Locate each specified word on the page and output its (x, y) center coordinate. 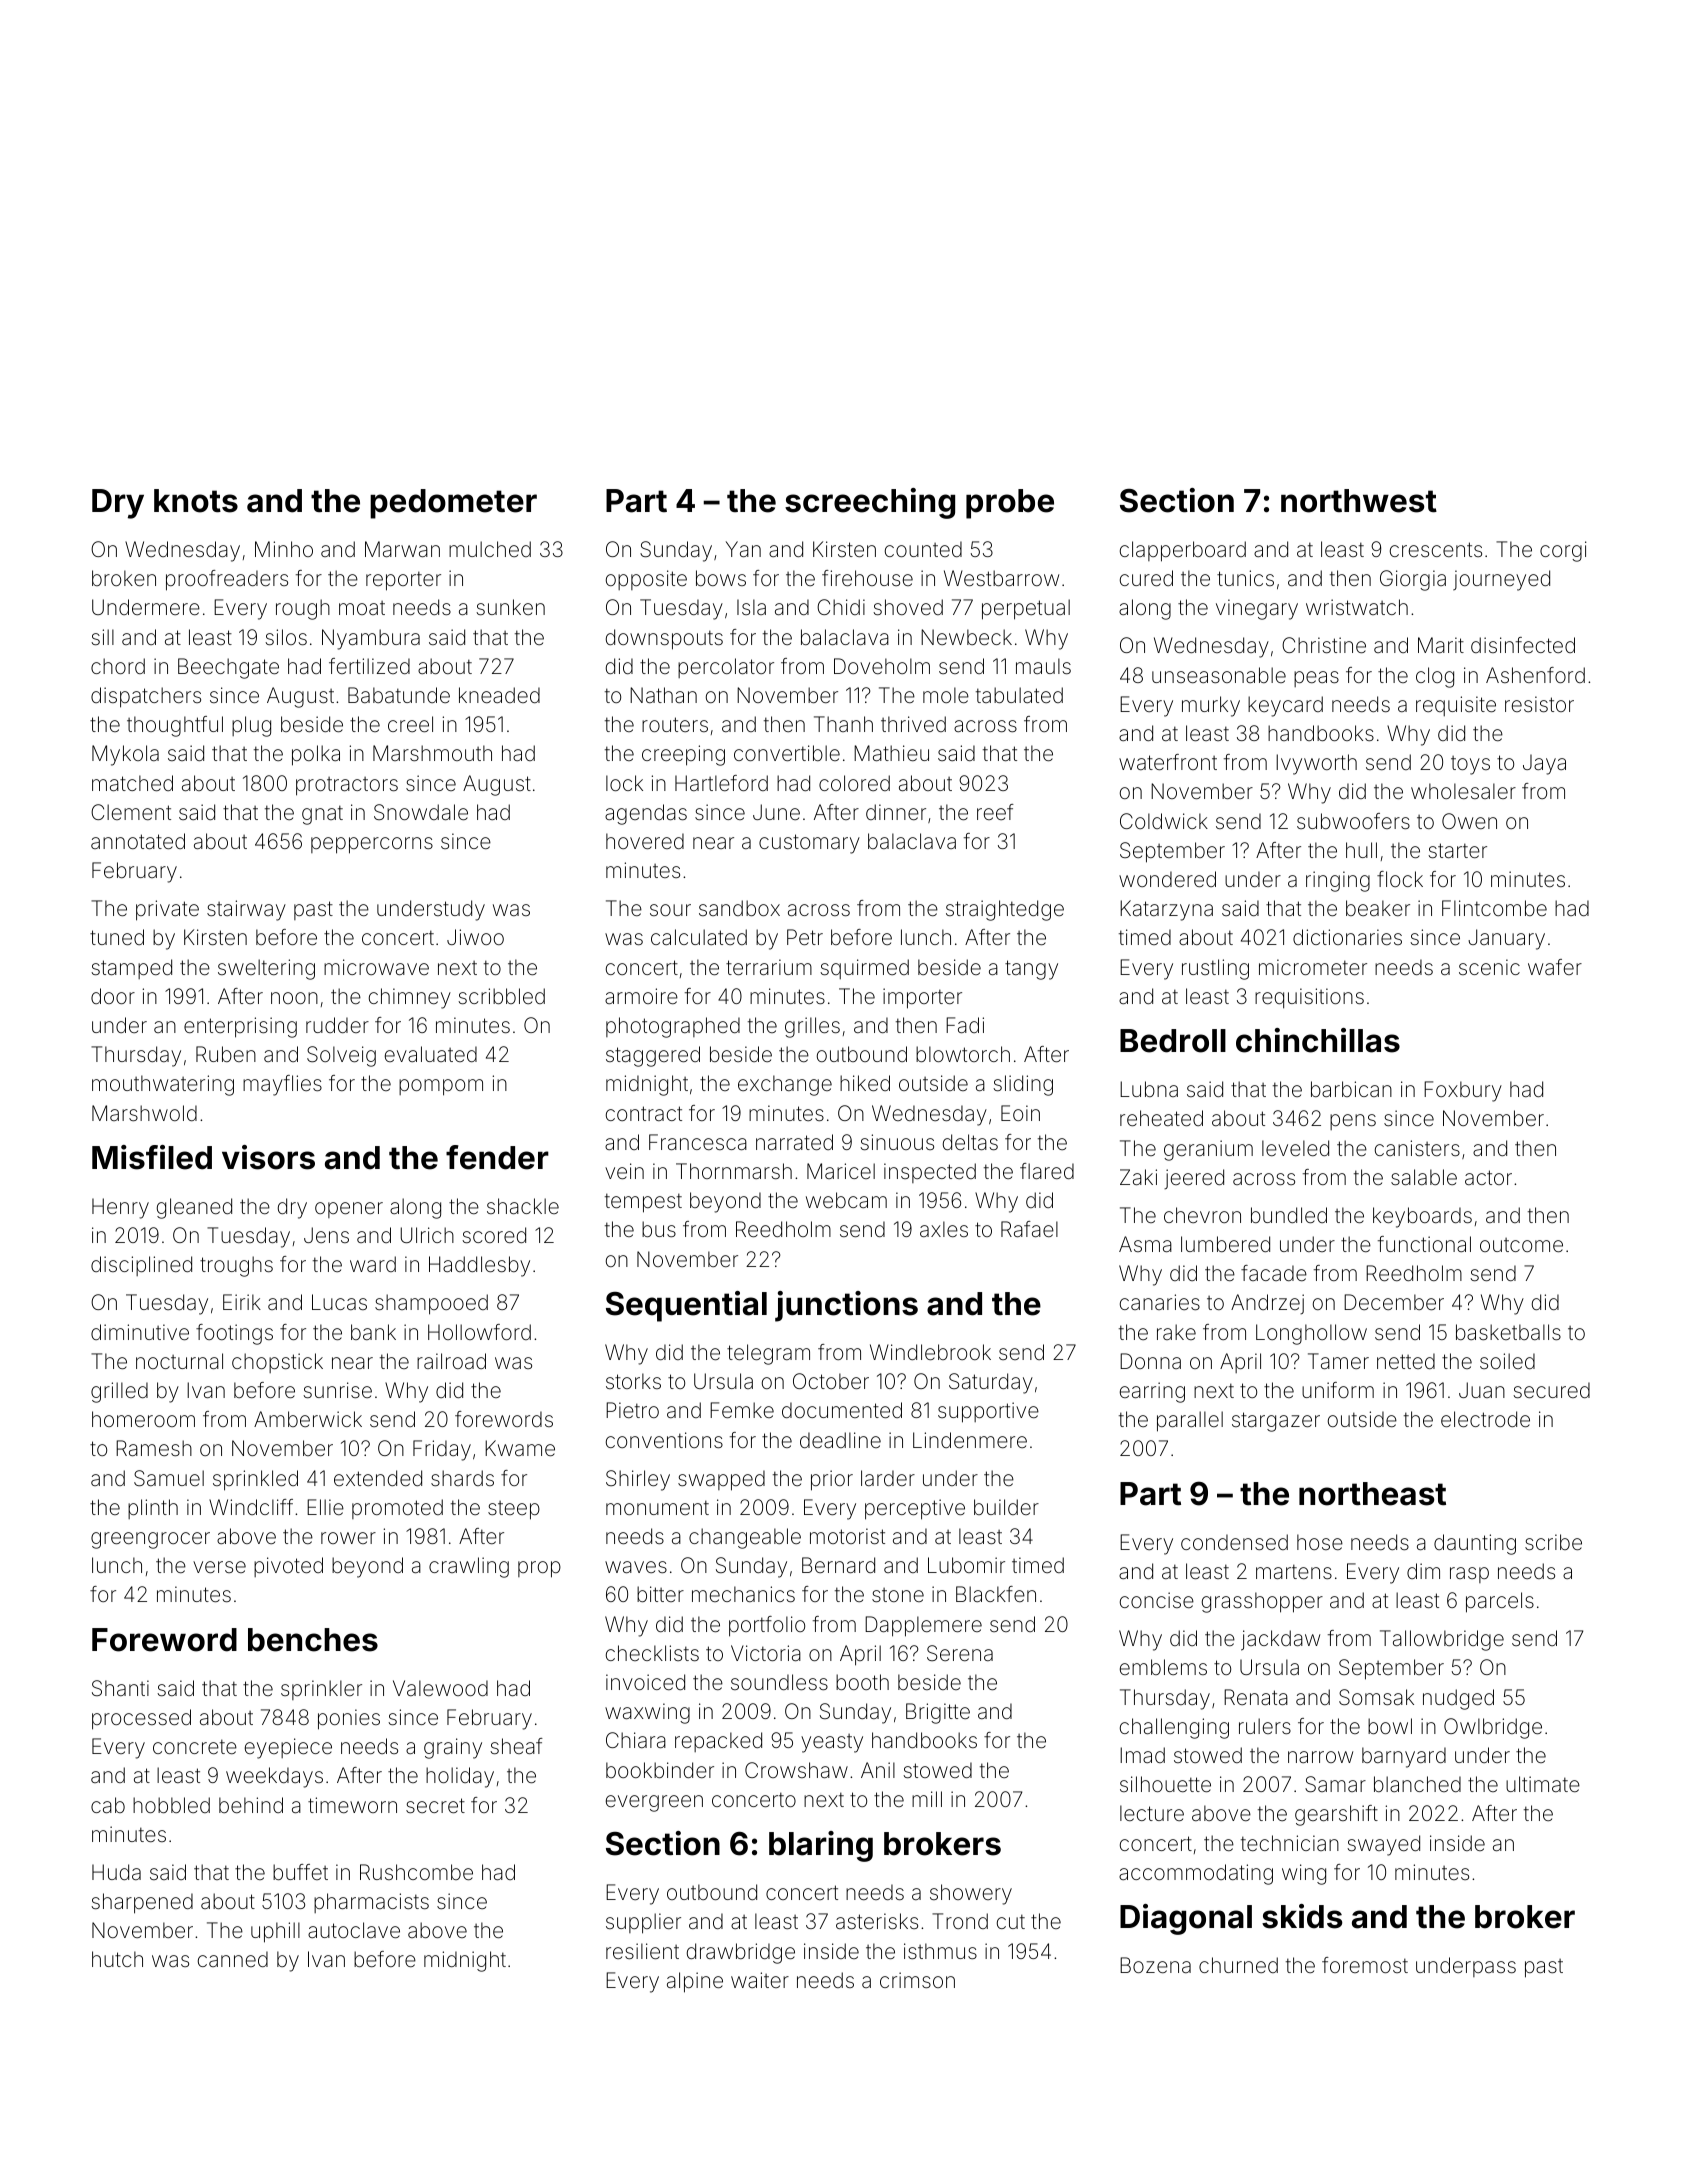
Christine (1324, 645)
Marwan (402, 549)
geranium (1208, 1150)
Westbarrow (1001, 578)
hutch (117, 1959)
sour (670, 910)
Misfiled (152, 1157)
